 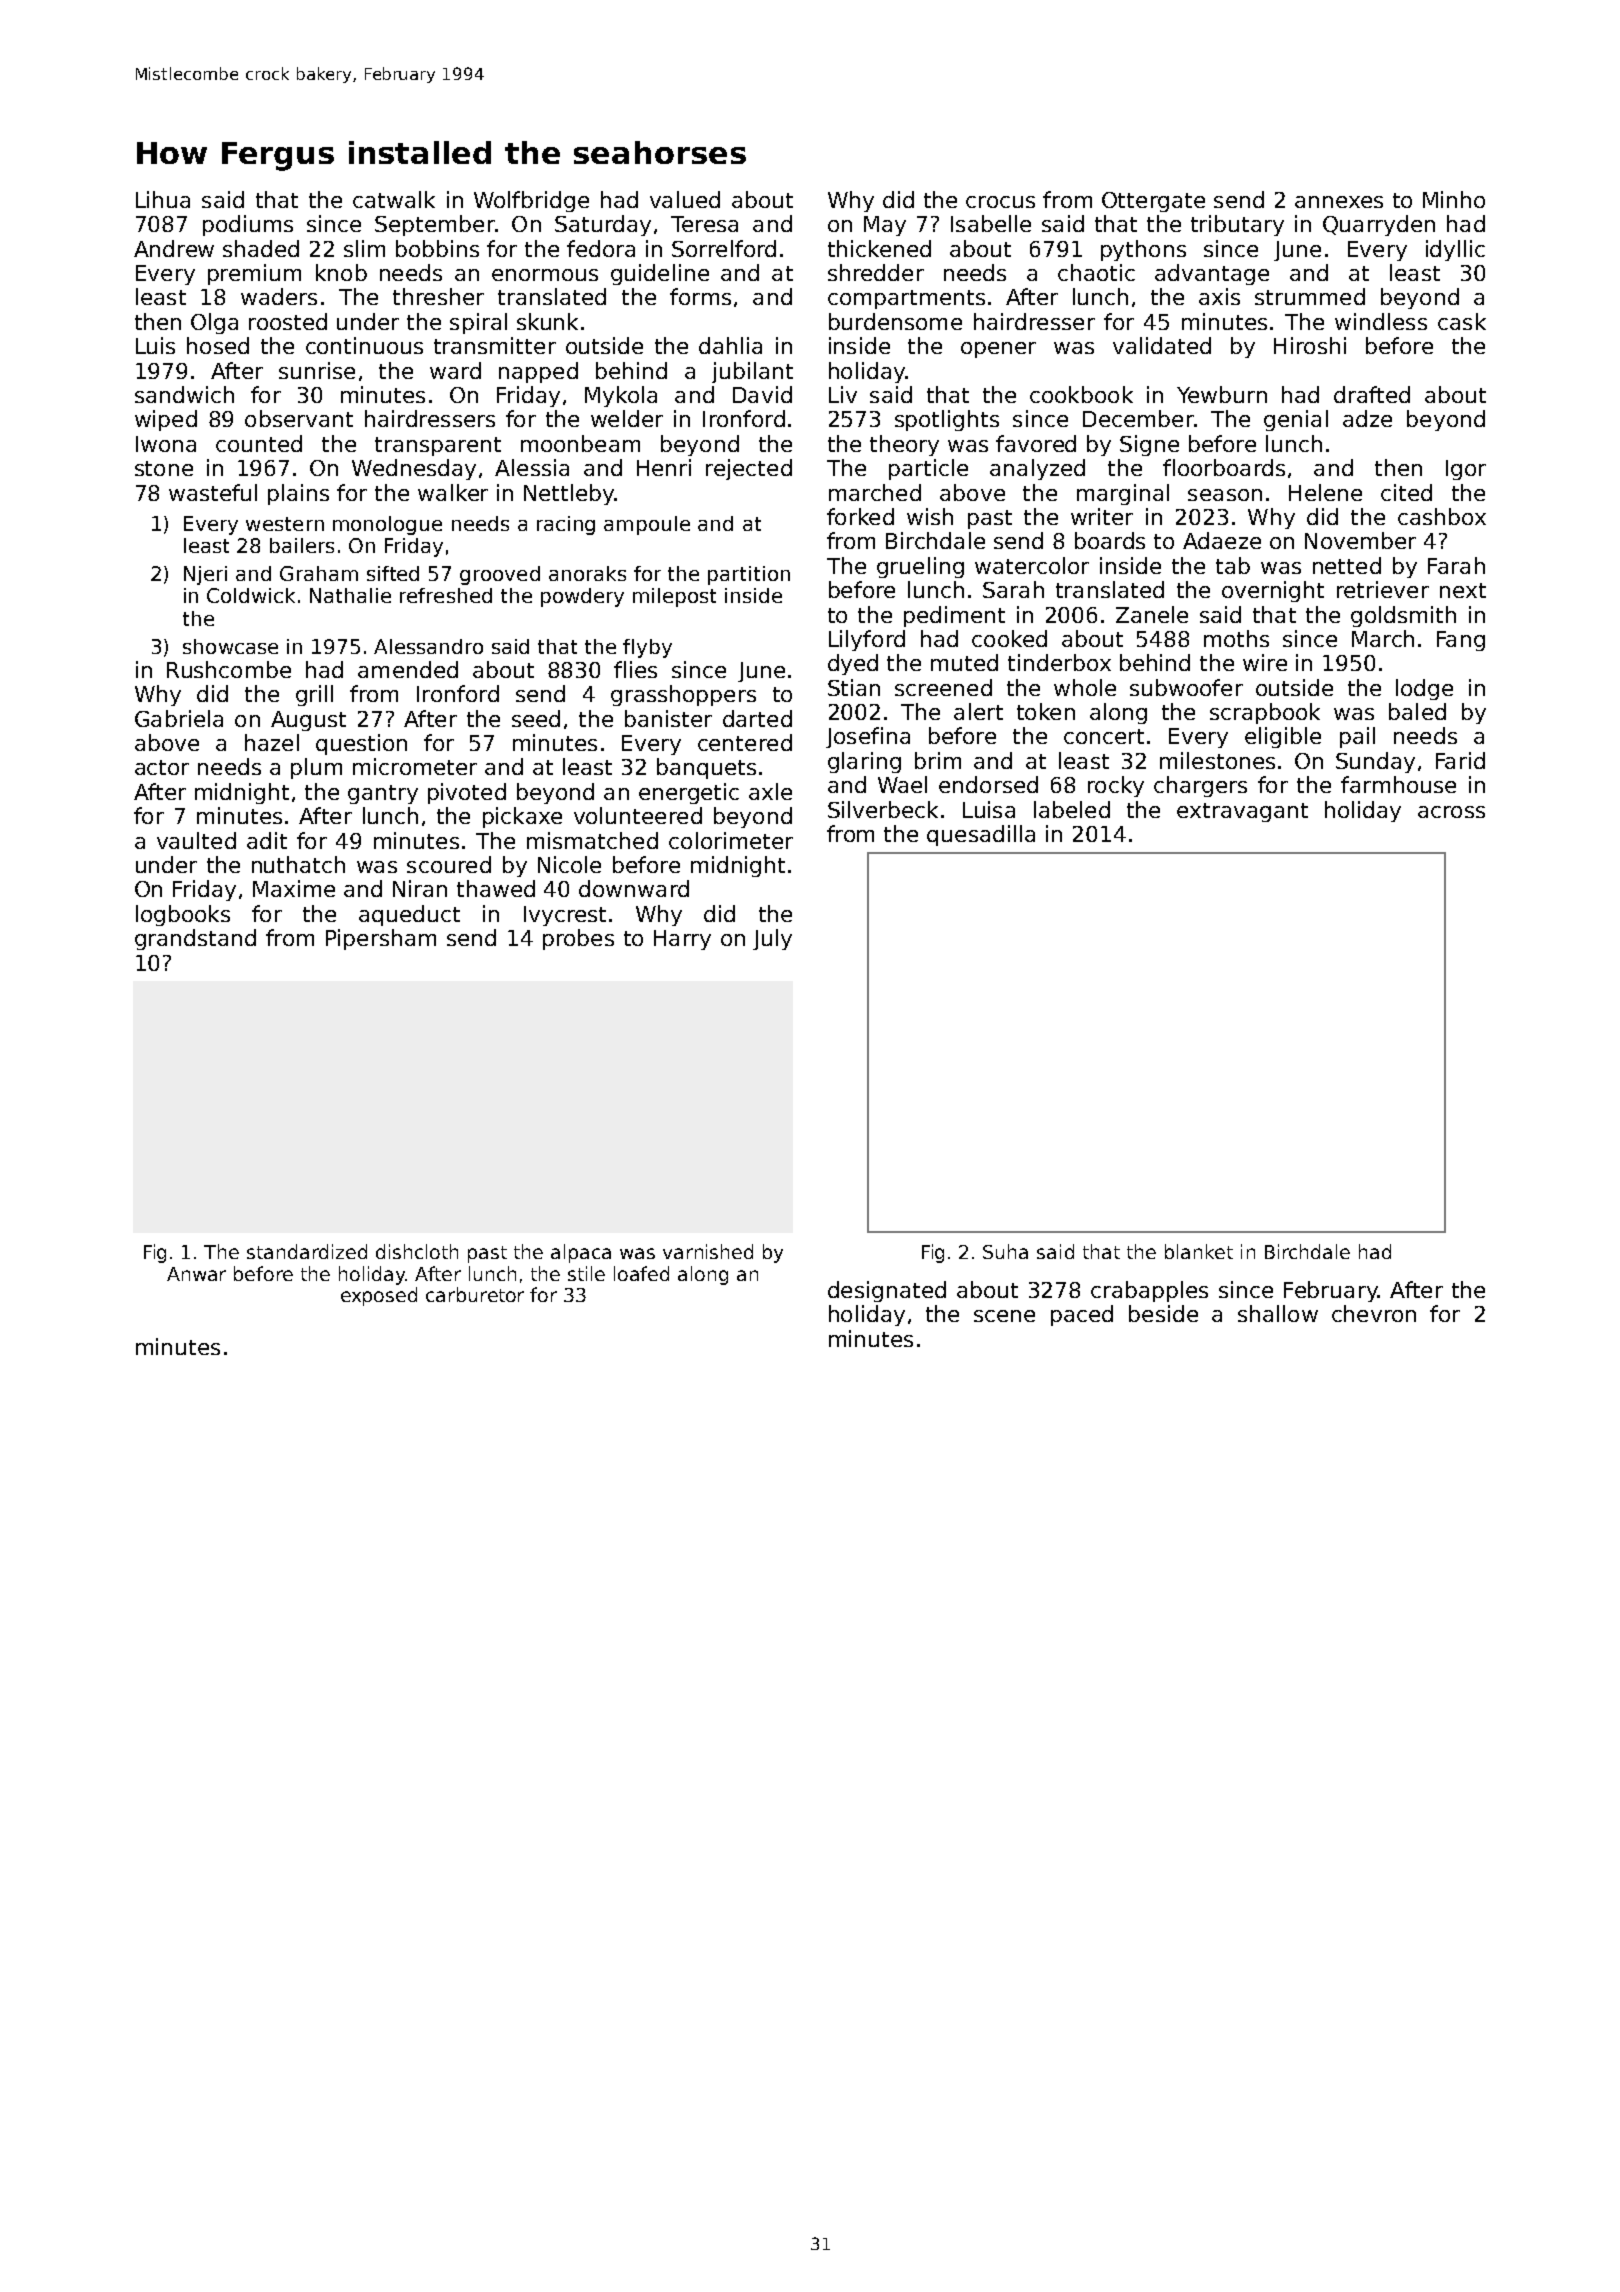 I want to click on walker, so click(x=453, y=492).
